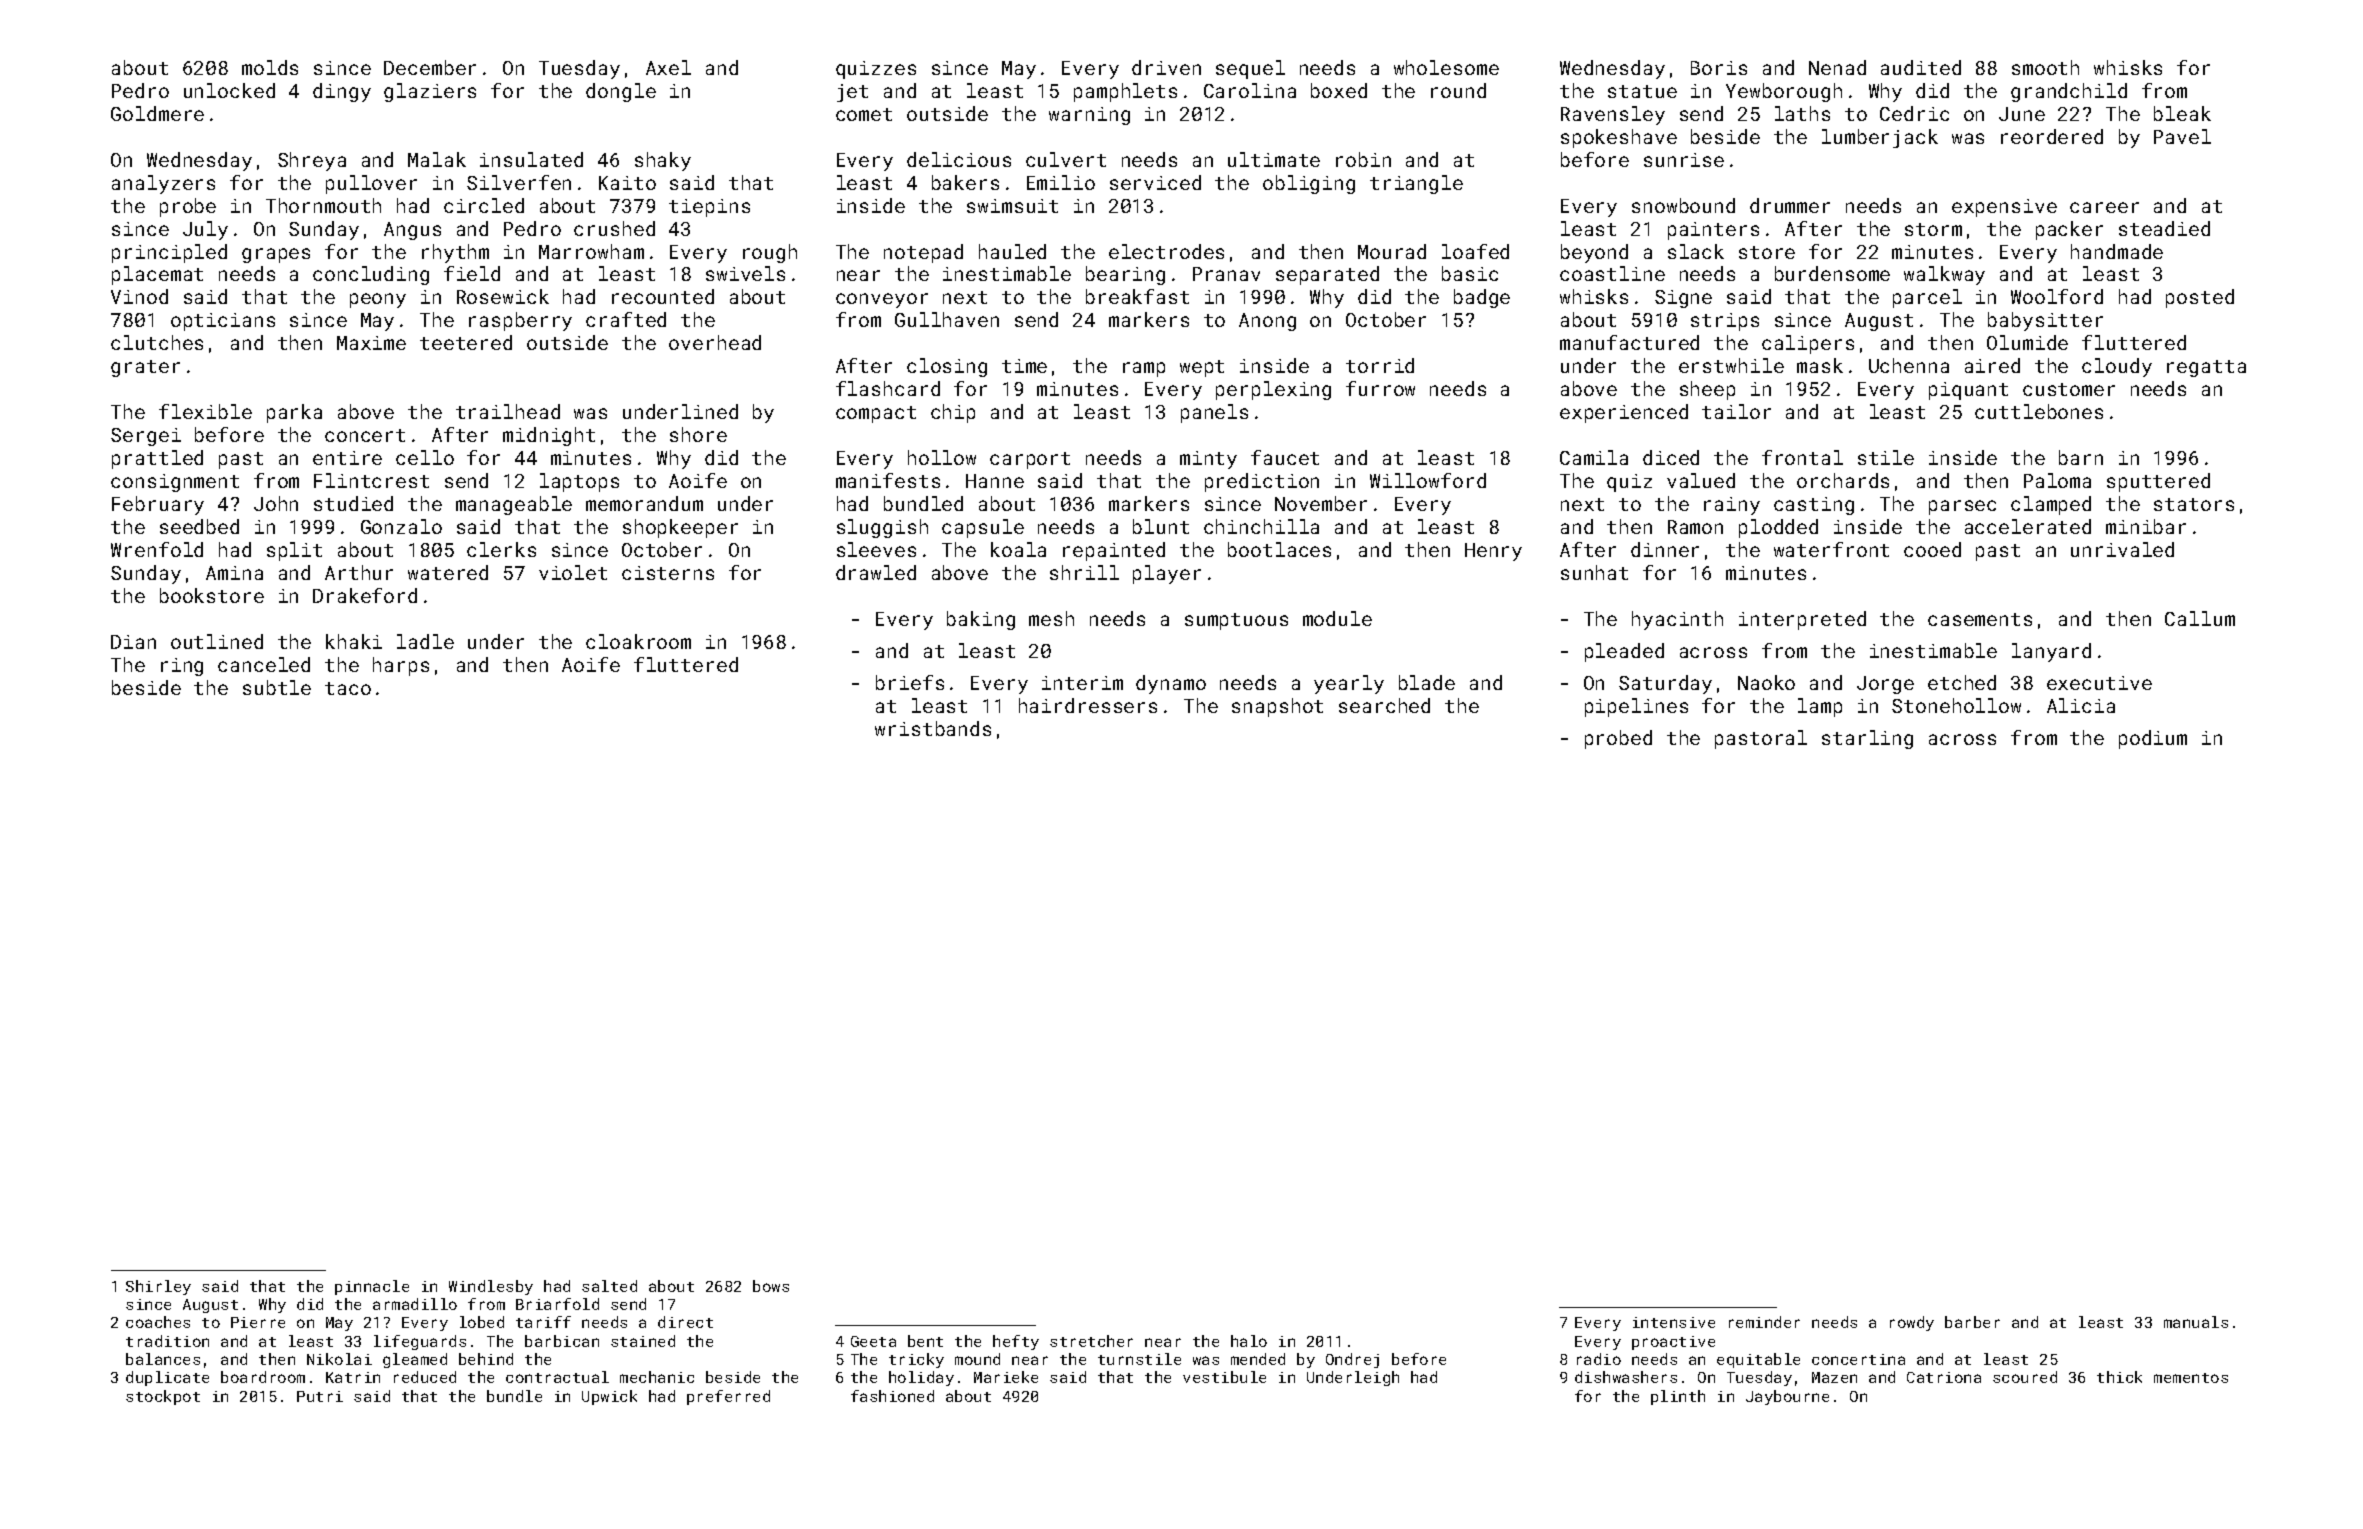 The image size is (2363, 1529). Describe the element at coordinates (157, 113) in the screenshot. I see `Goldmere` at that location.
